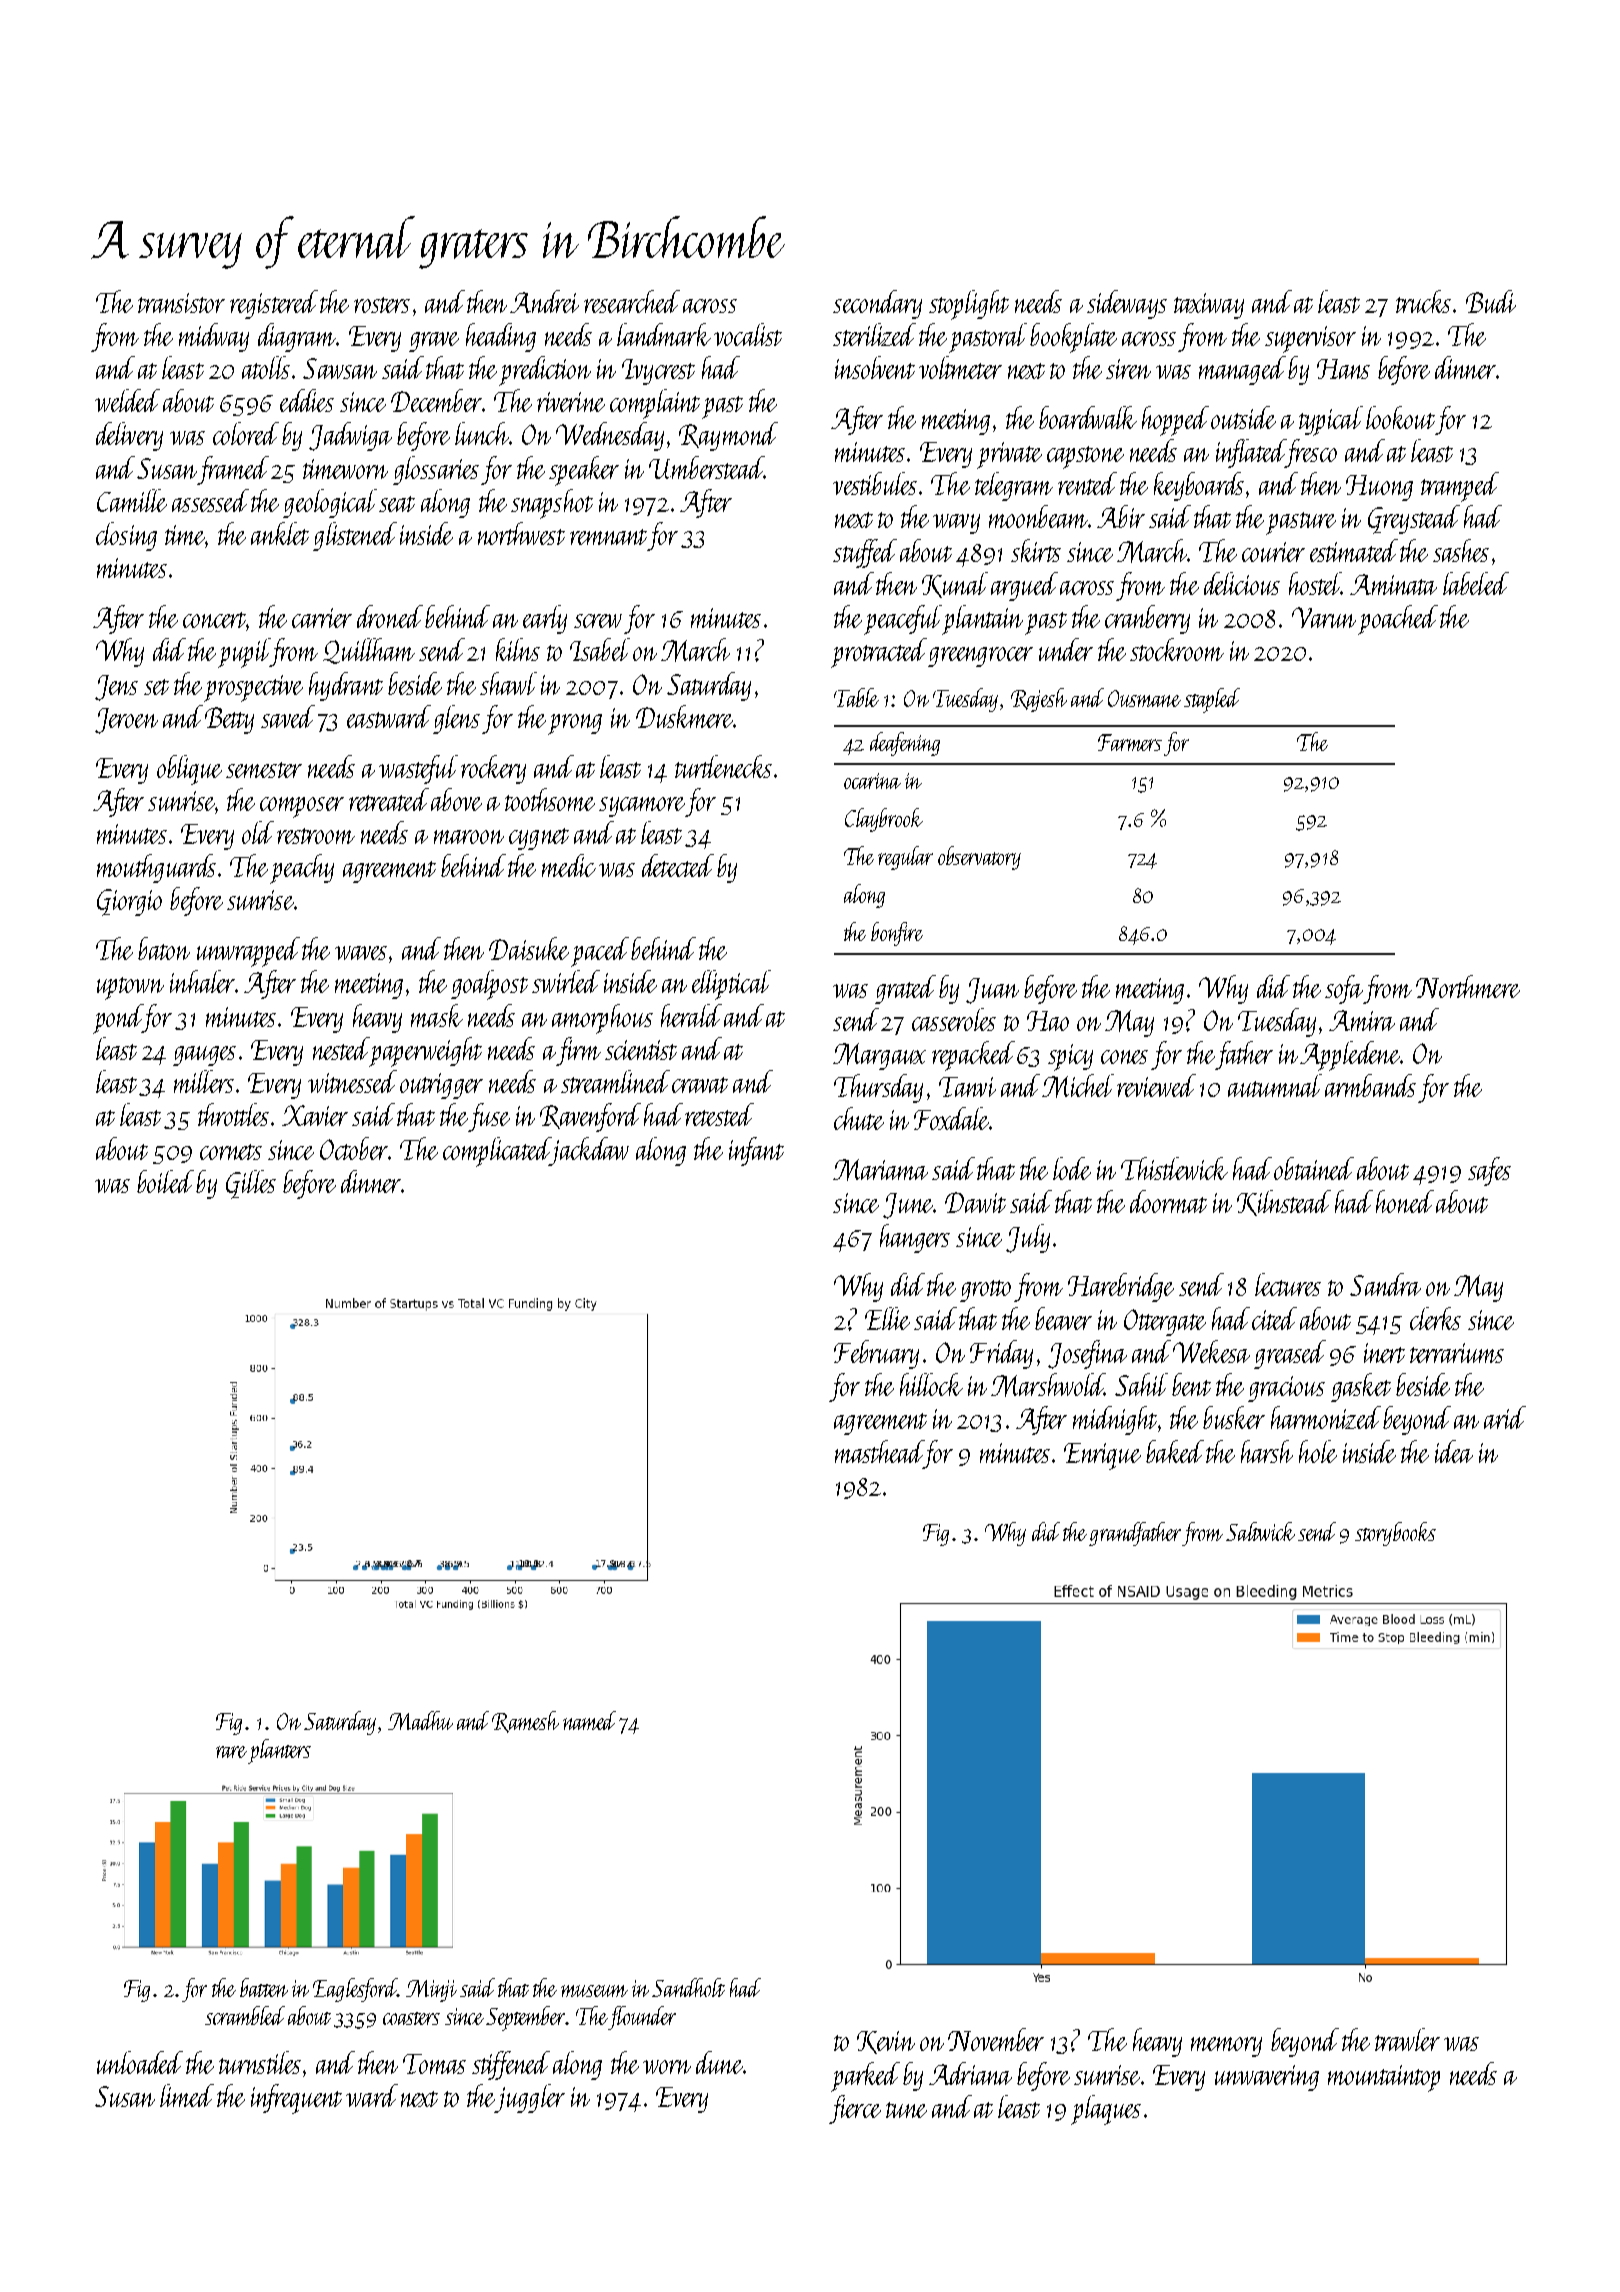 This screenshot has width=1620, height=2292. Describe the element at coordinates (1072, 1168) in the screenshot. I see `lode` at that location.
